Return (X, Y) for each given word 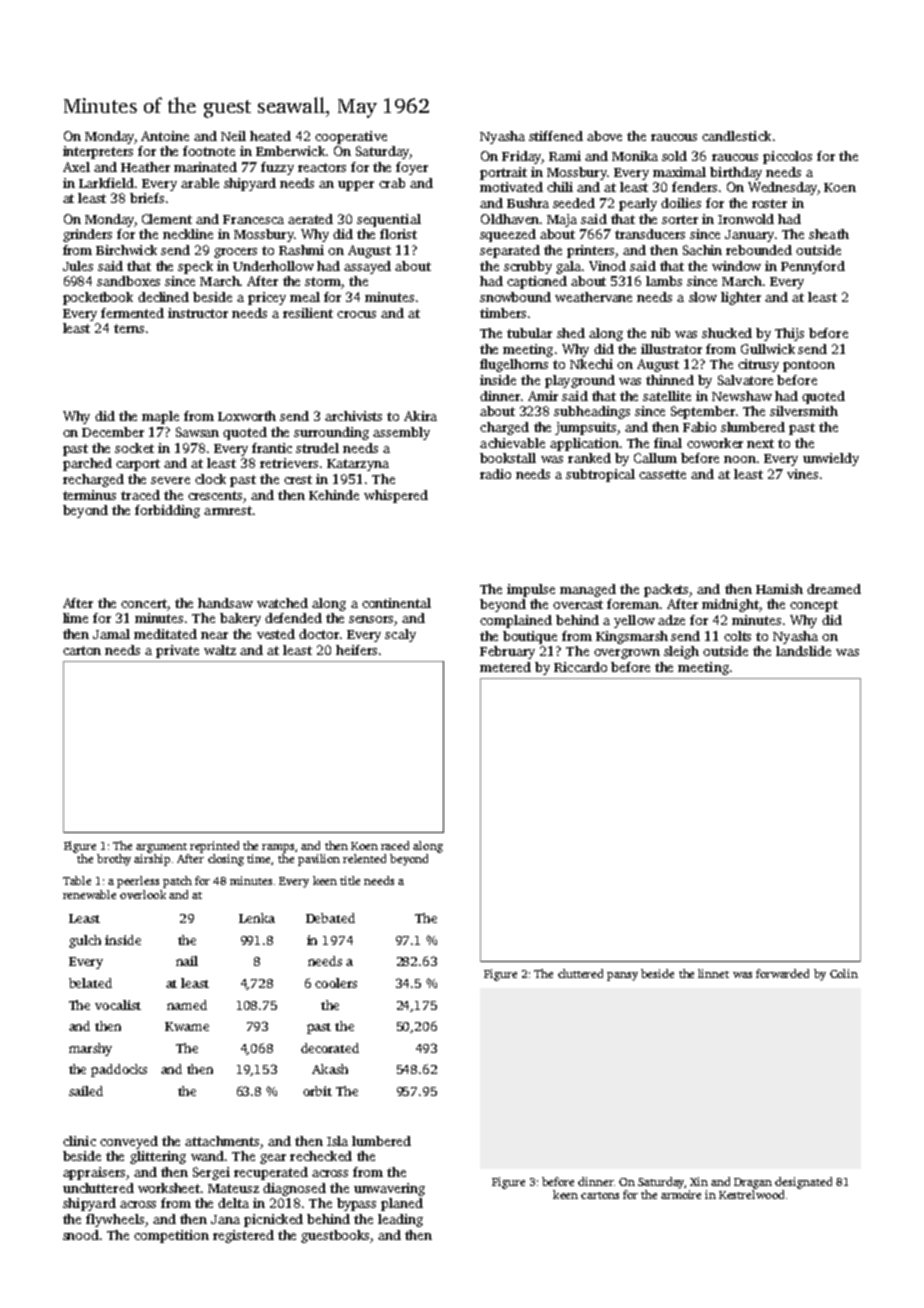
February (507, 652)
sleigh (681, 652)
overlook (143, 894)
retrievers (289, 463)
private (177, 651)
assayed (367, 267)
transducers (650, 234)
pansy (622, 976)
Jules (78, 266)
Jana (225, 1219)
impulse (531, 590)
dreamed (834, 589)
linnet (713, 973)
